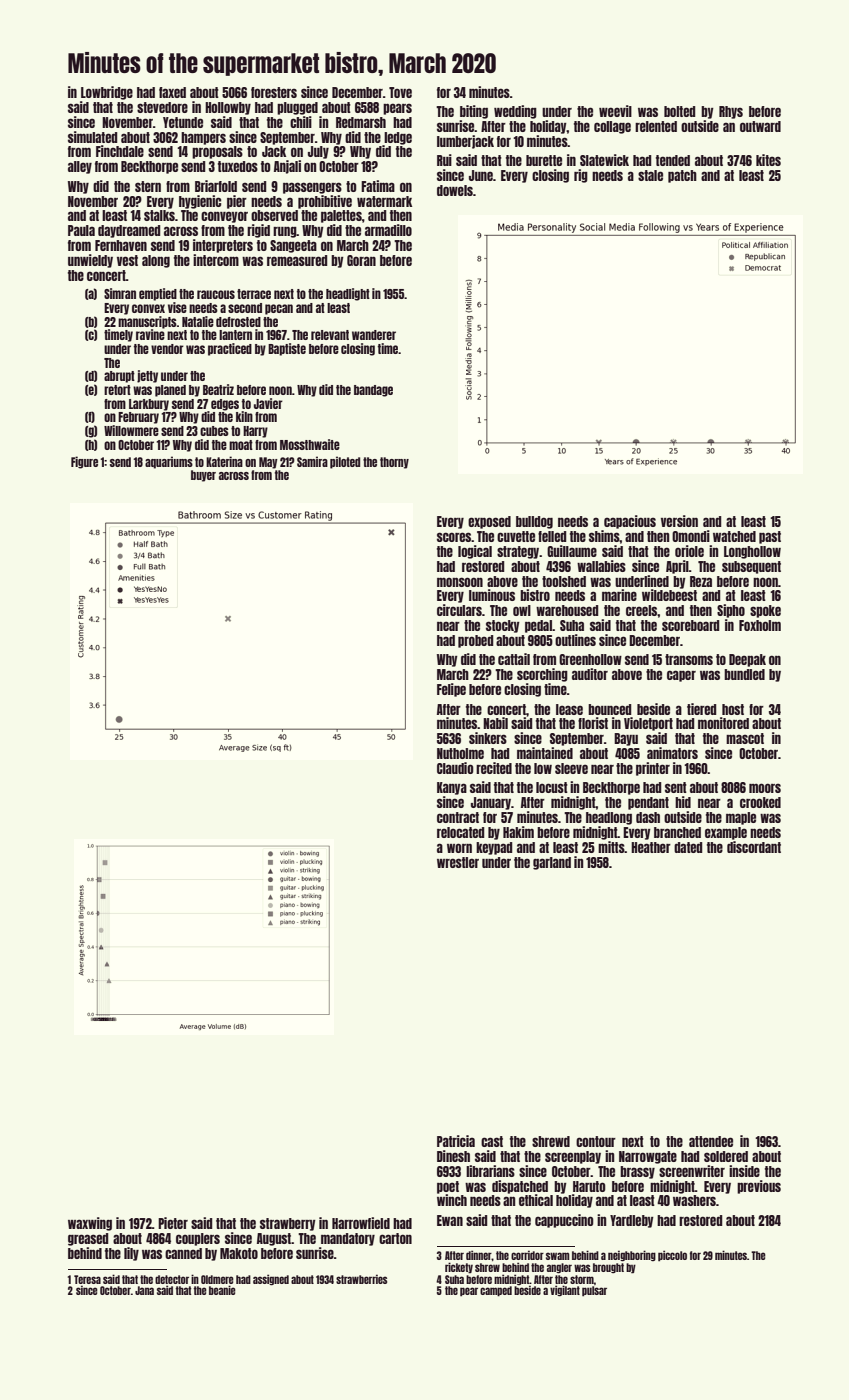 The height and width of the document is (1400, 849). What do you see at coordinates (744, 1171) in the document?
I see `inside` at bounding box center [744, 1171].
